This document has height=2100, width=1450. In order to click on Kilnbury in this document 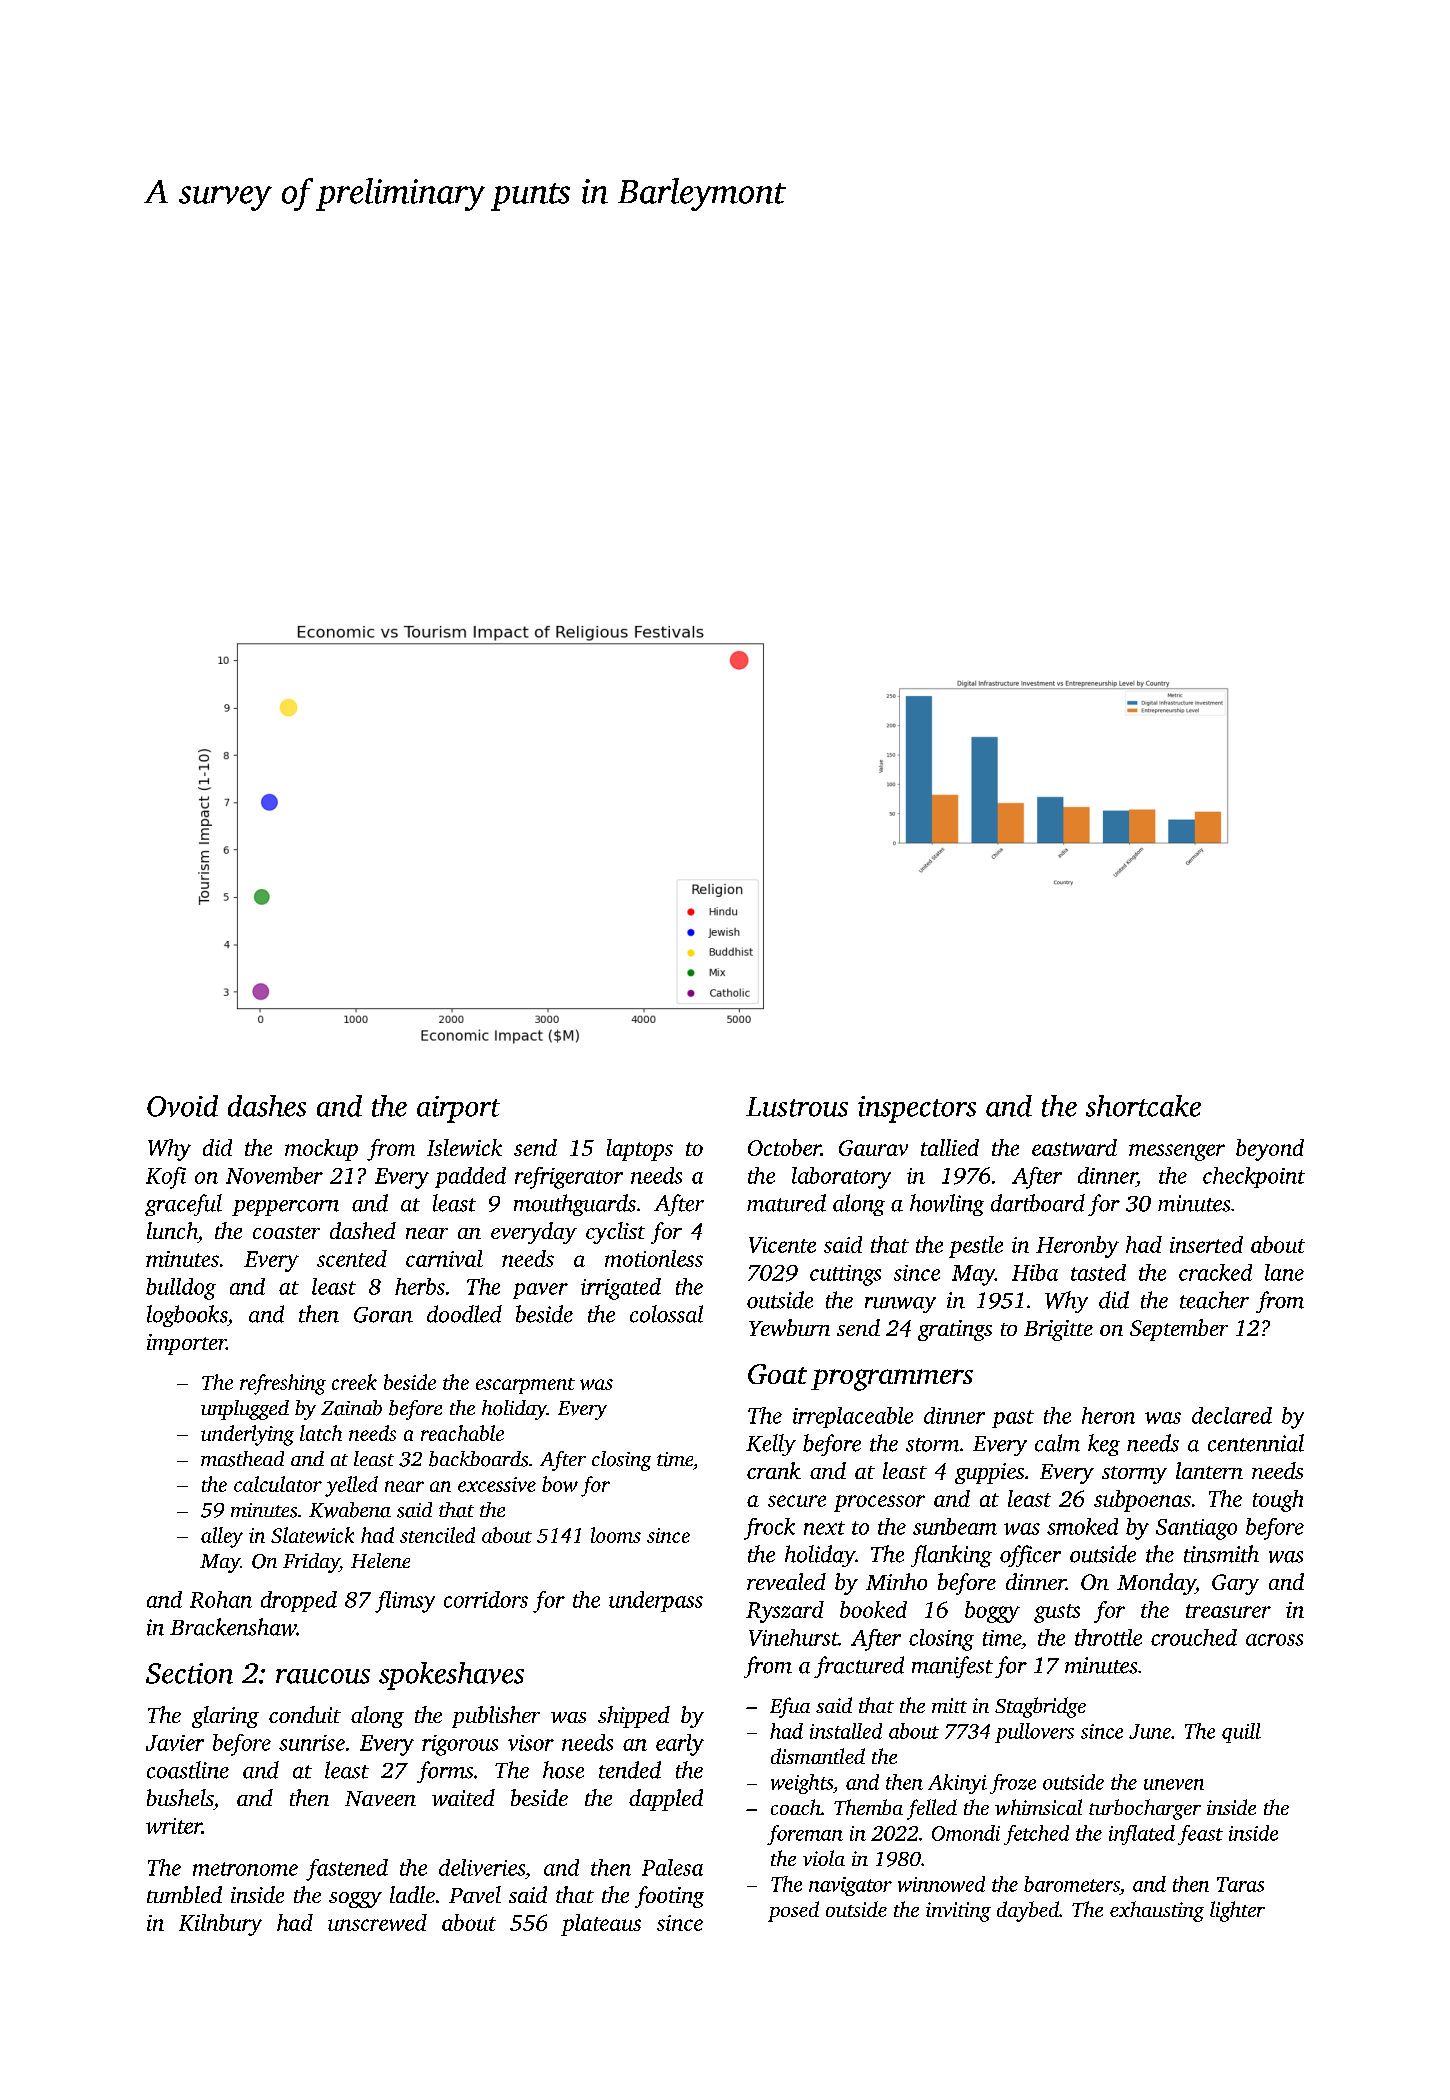, I will do `click(220, 1925)`.
